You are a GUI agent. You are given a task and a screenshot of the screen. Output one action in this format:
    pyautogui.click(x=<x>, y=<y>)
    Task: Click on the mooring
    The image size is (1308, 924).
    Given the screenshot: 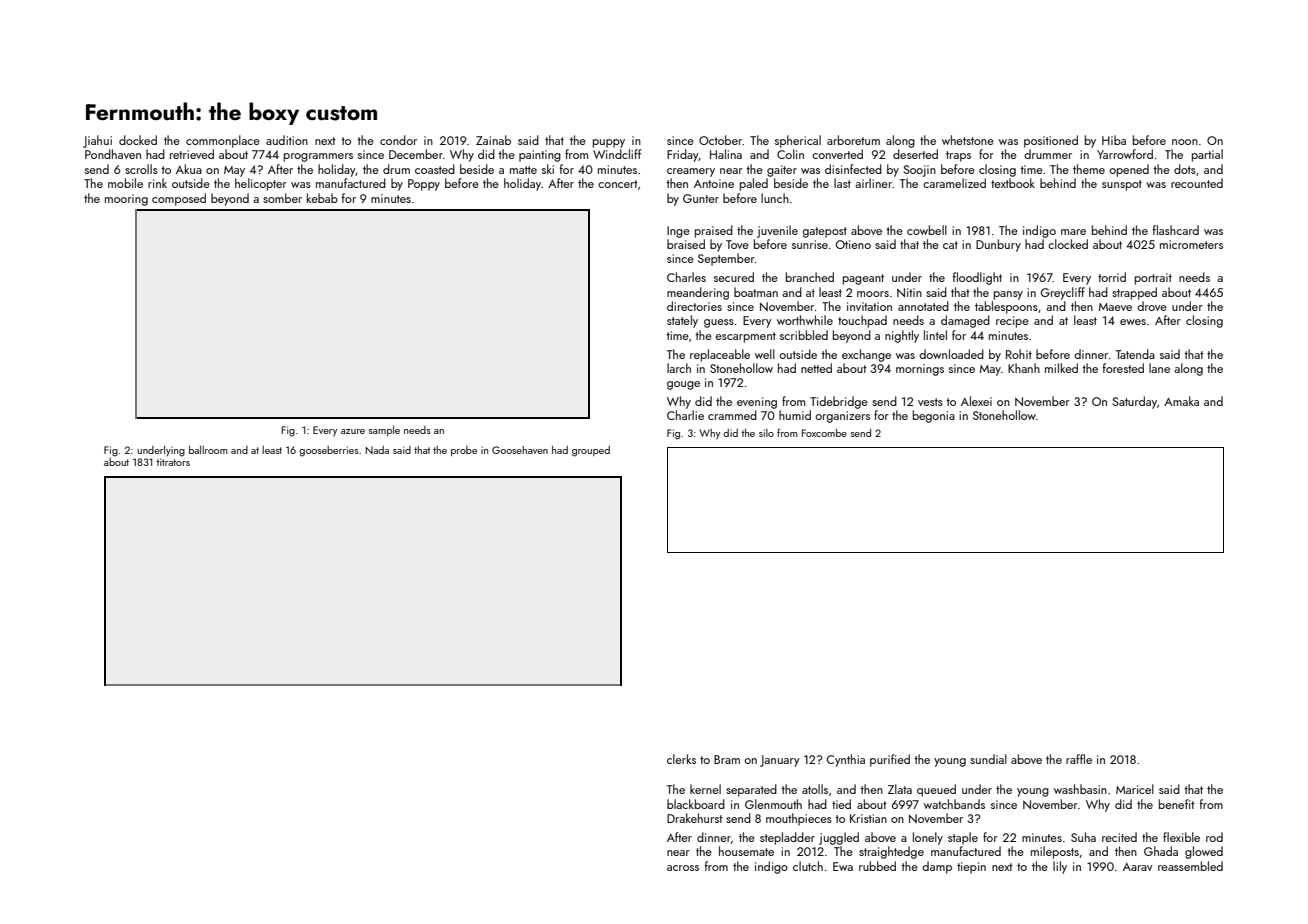 What is the action you would take?
    pyautogui.click(x=126, y=200)
